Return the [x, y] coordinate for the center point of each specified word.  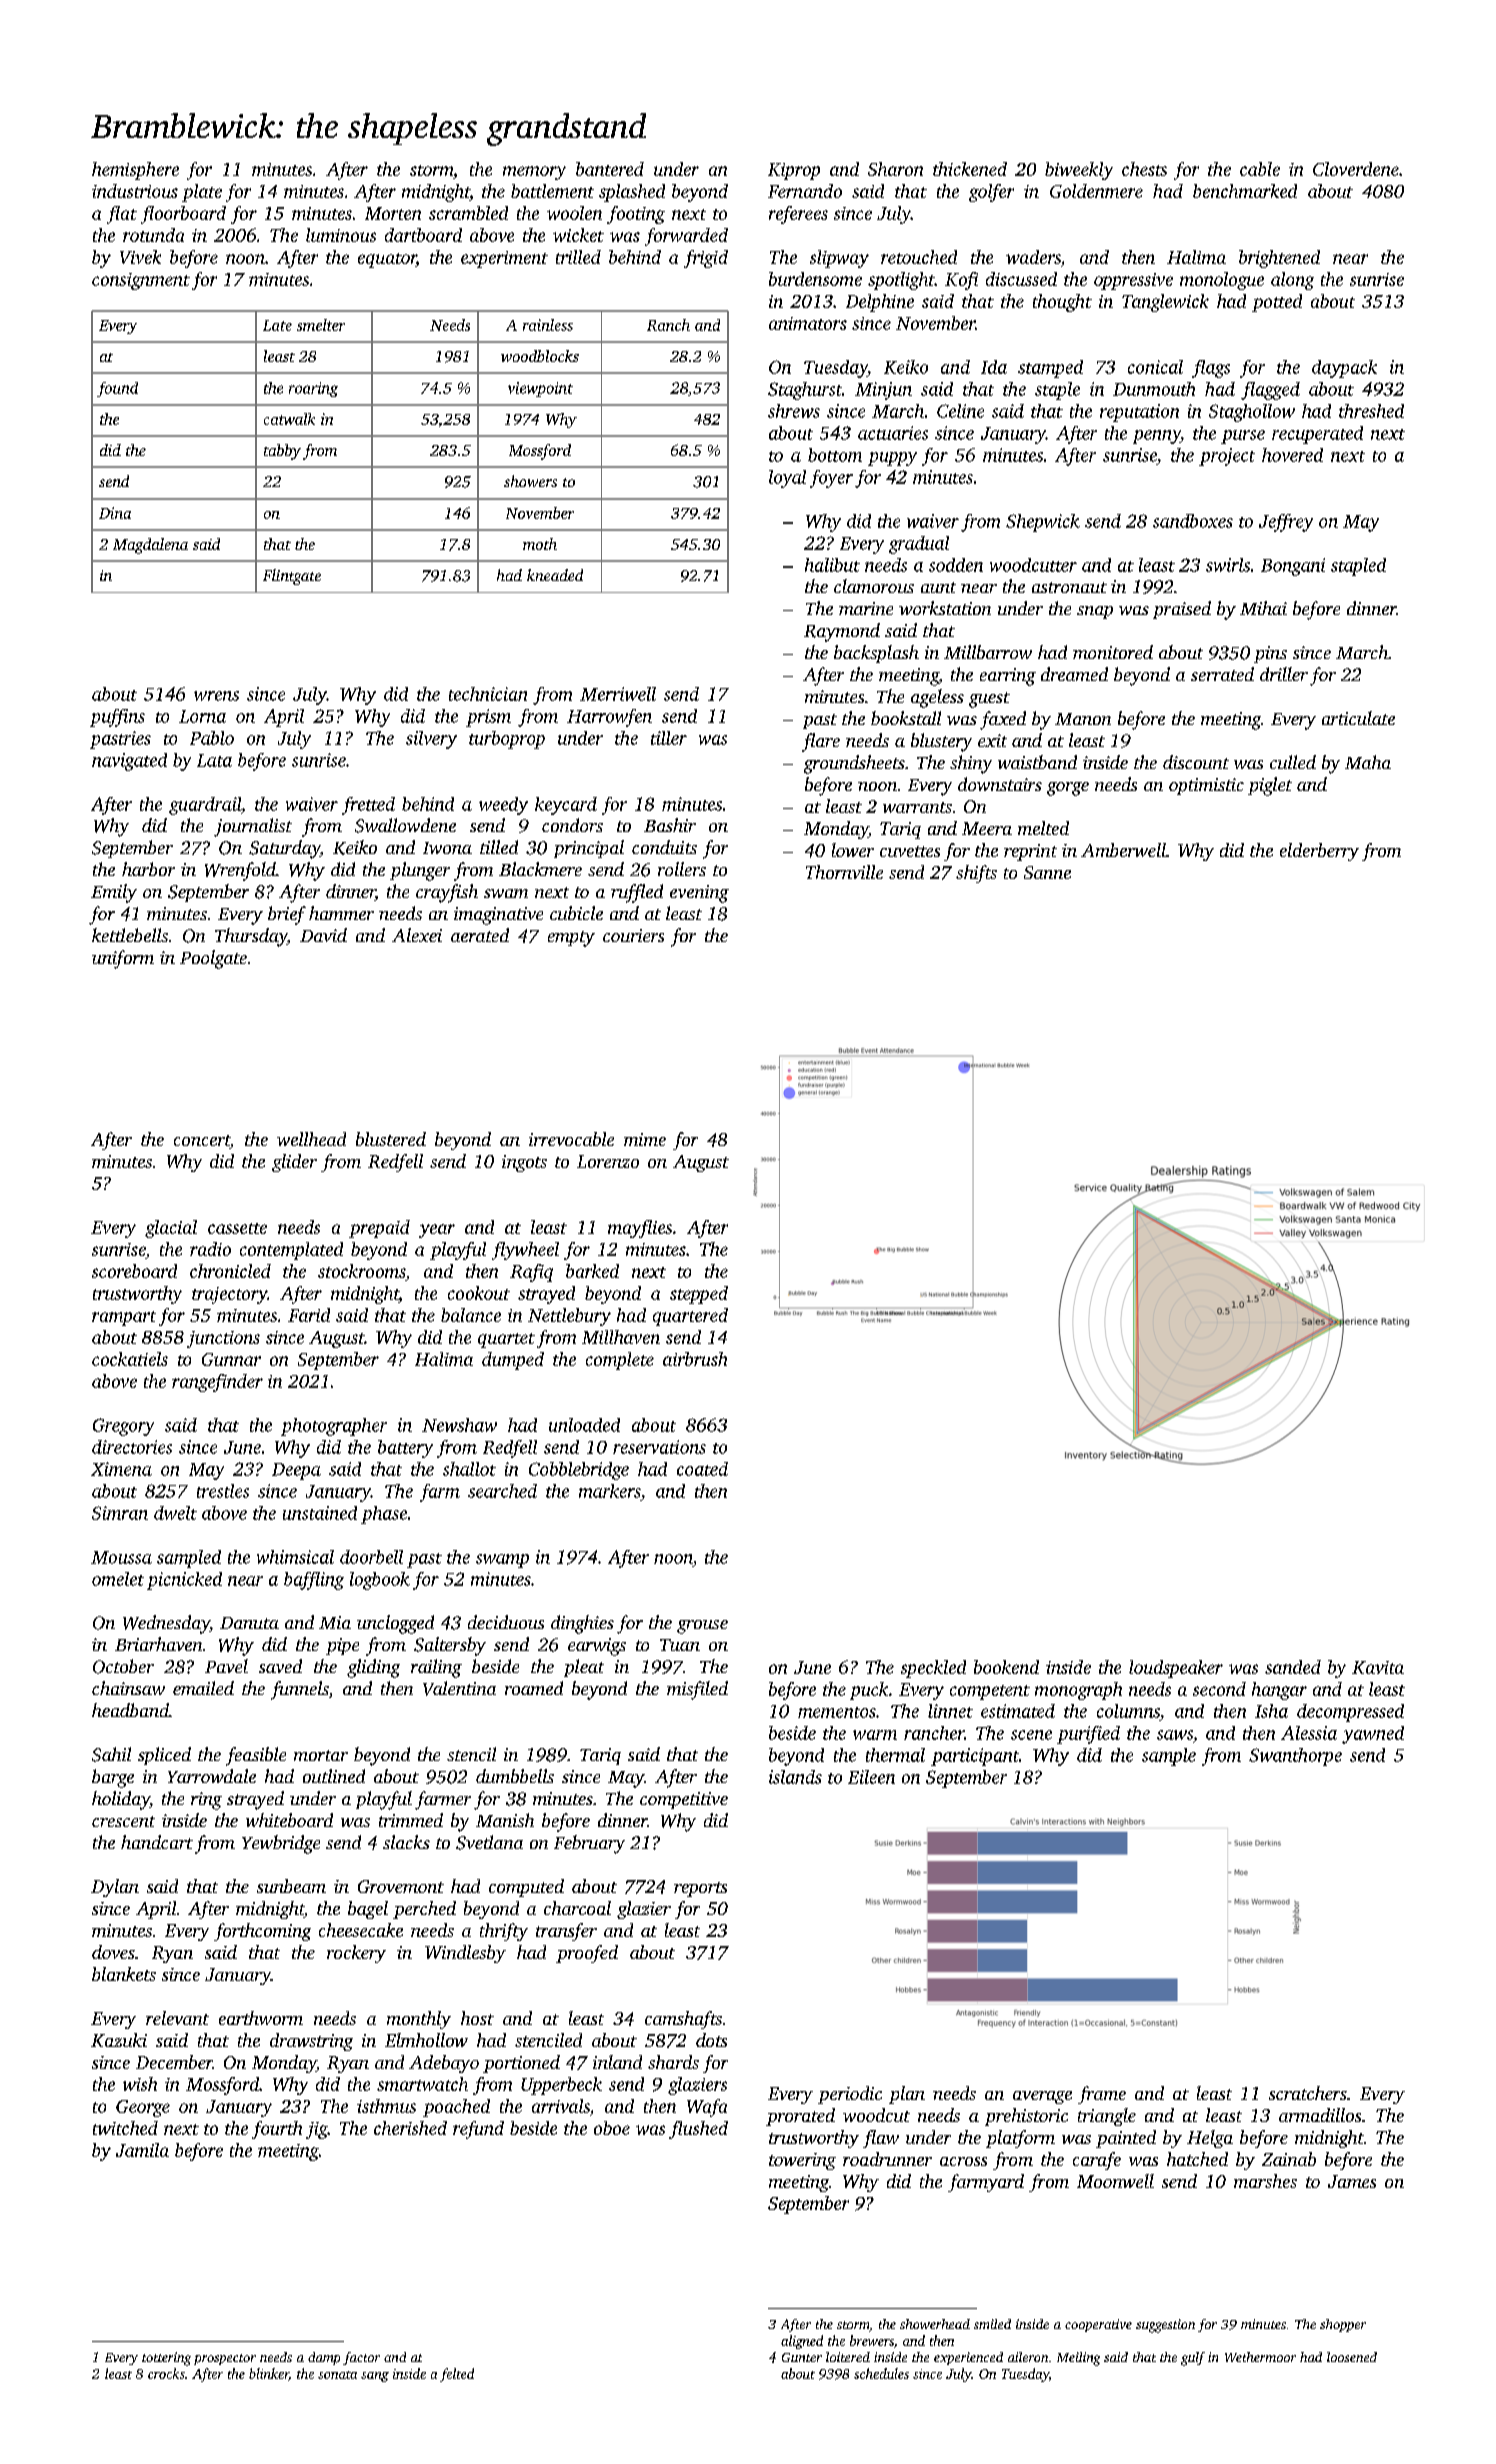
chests [1144, 169]
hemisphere [135, 171]
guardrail [205, 806]
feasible [256, 1756]
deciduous [506, 1622]
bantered [610, 169]
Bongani [1293, 567]
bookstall [906, 718]
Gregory [123, 1427]
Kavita [1378, 1667]
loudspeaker [1176, 1669]
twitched [125, 2128]
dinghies [582, 1624]
